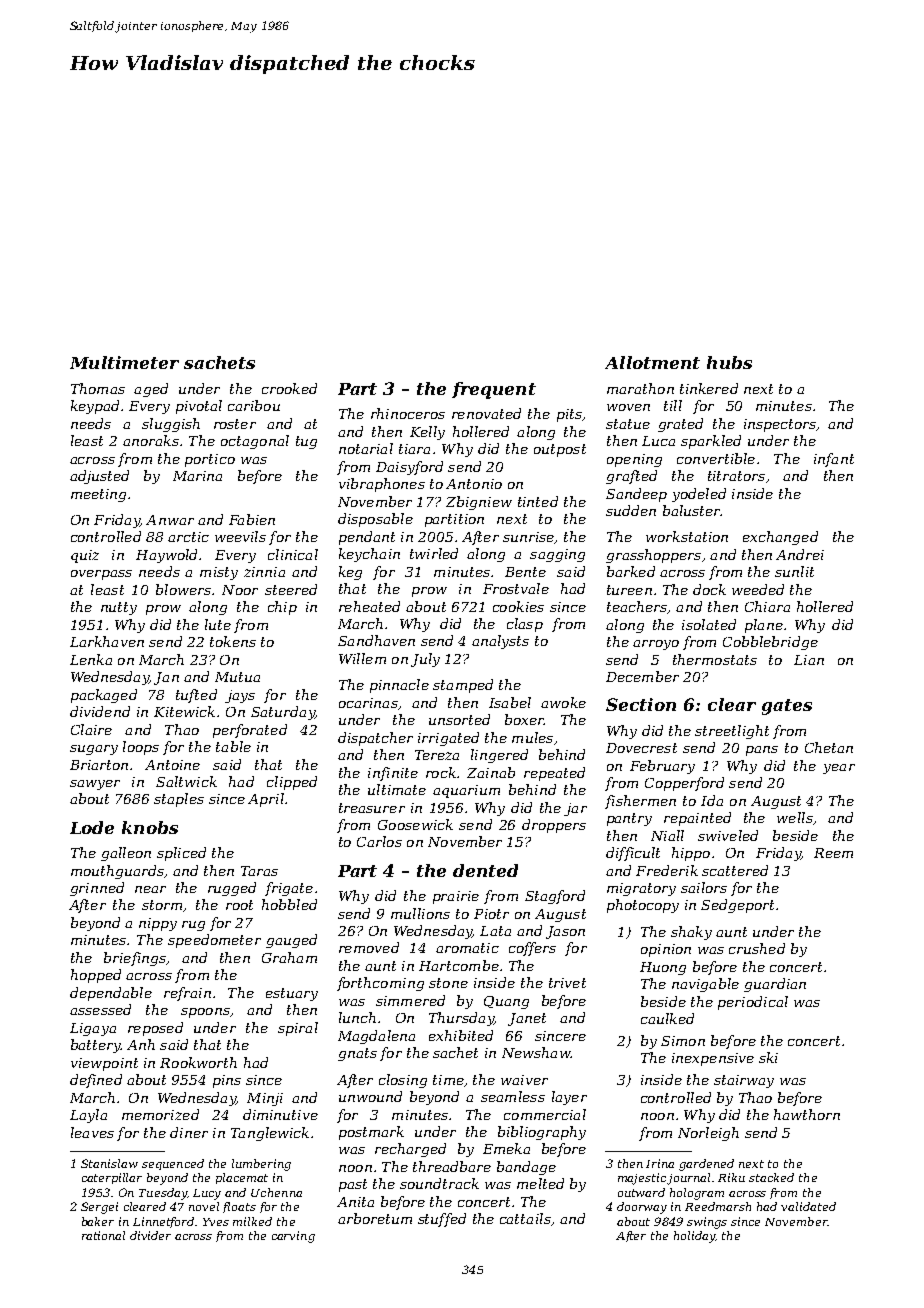 This screenshot has width=924, height=1308. What do you see at coordinates (270, 1134) in the screenshot?
I see `Tanglewick` at bounding box center [270, 1134].
